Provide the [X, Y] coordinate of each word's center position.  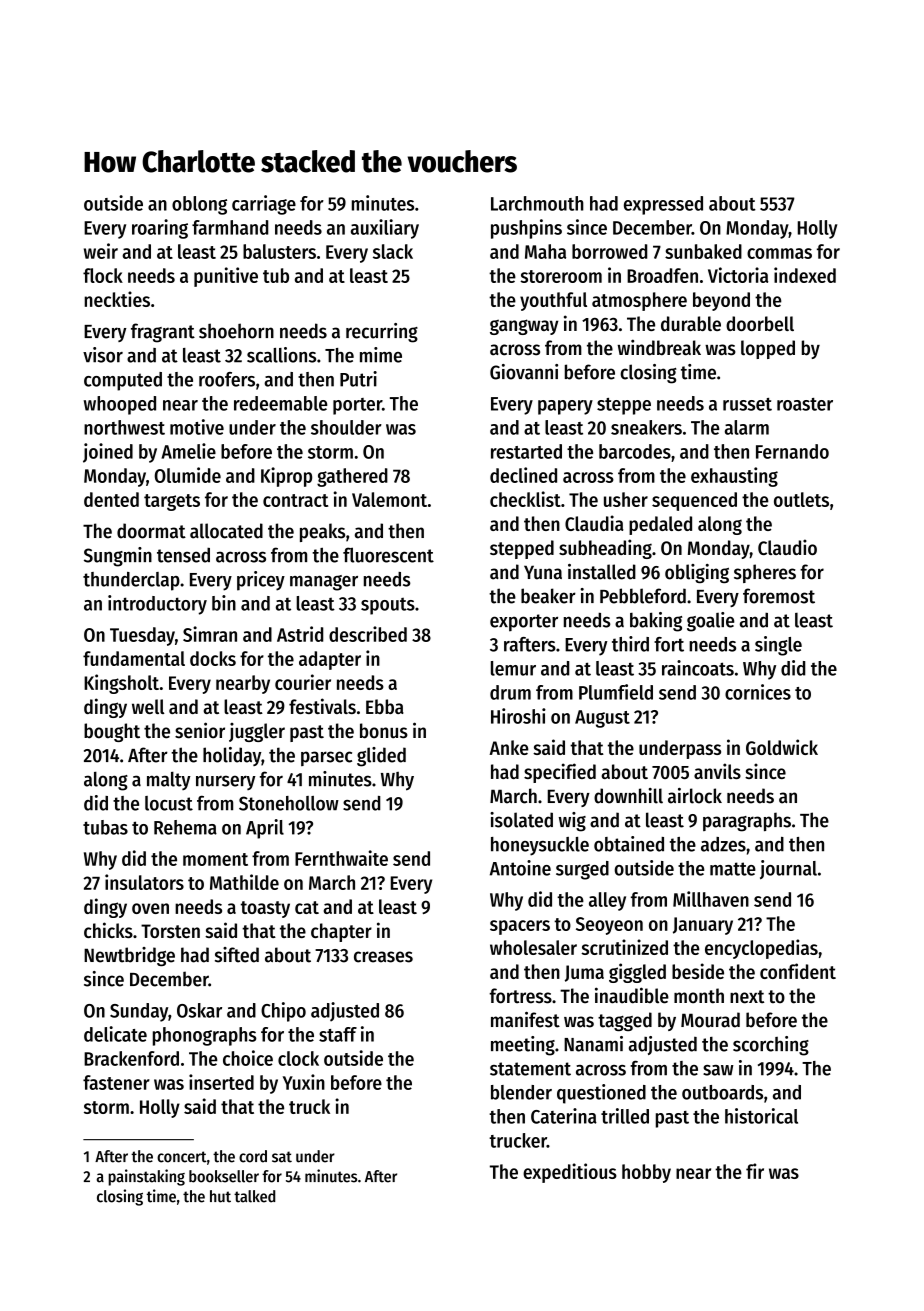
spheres [765, 573]
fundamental [134, 658]
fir [755, 1171]
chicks [108, 930]
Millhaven [711, 899]
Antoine [520, 868]
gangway [524, 327]
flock [103, 275]
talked [254, 1196]
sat [282, 1157]
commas [779, 253]
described [368, 634]
